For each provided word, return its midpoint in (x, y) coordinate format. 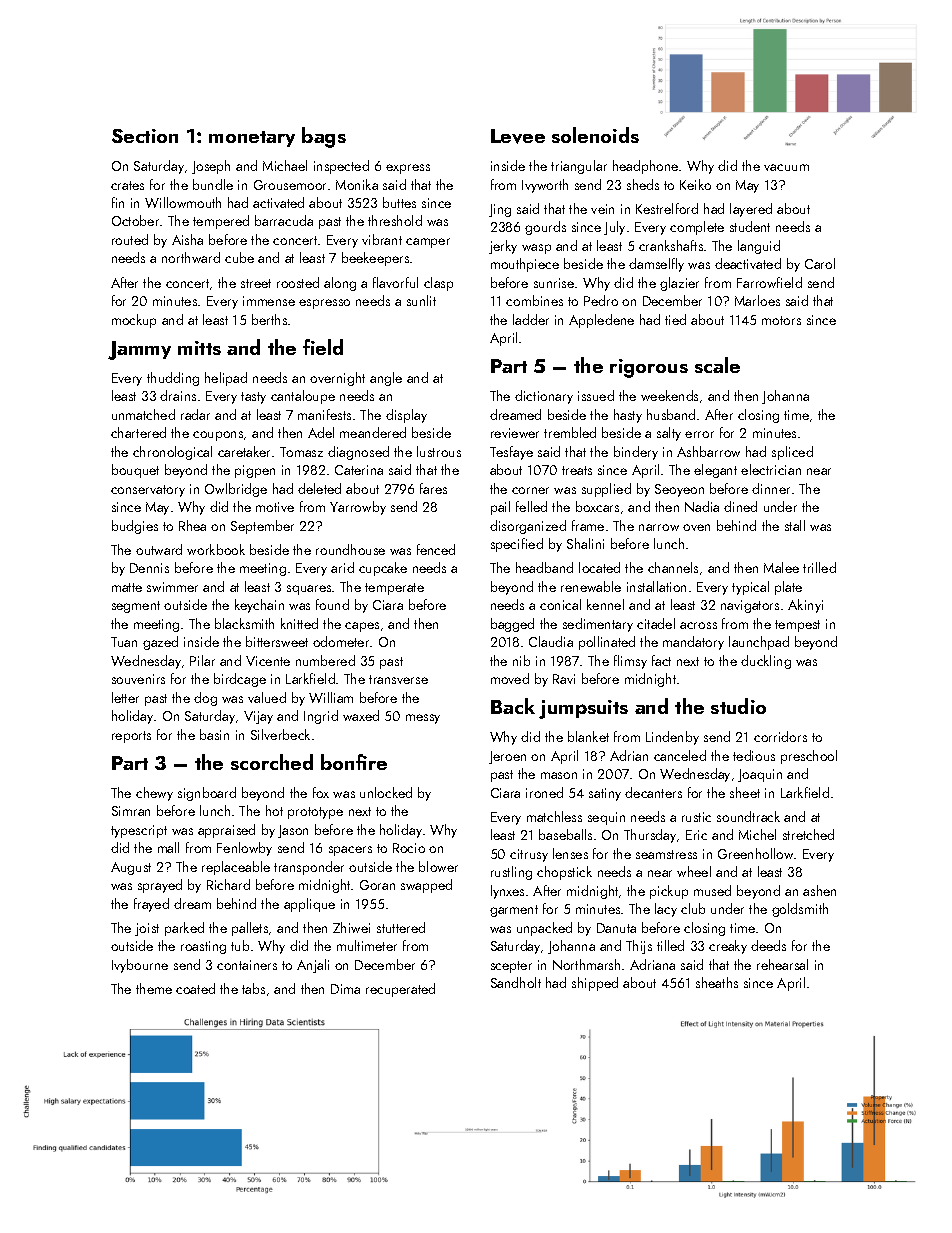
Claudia (551, 641)
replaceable (236, 868)
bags (324, 137)
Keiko (695, 184)
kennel (605, 604)
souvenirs (138, 679)
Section (145, 136)
